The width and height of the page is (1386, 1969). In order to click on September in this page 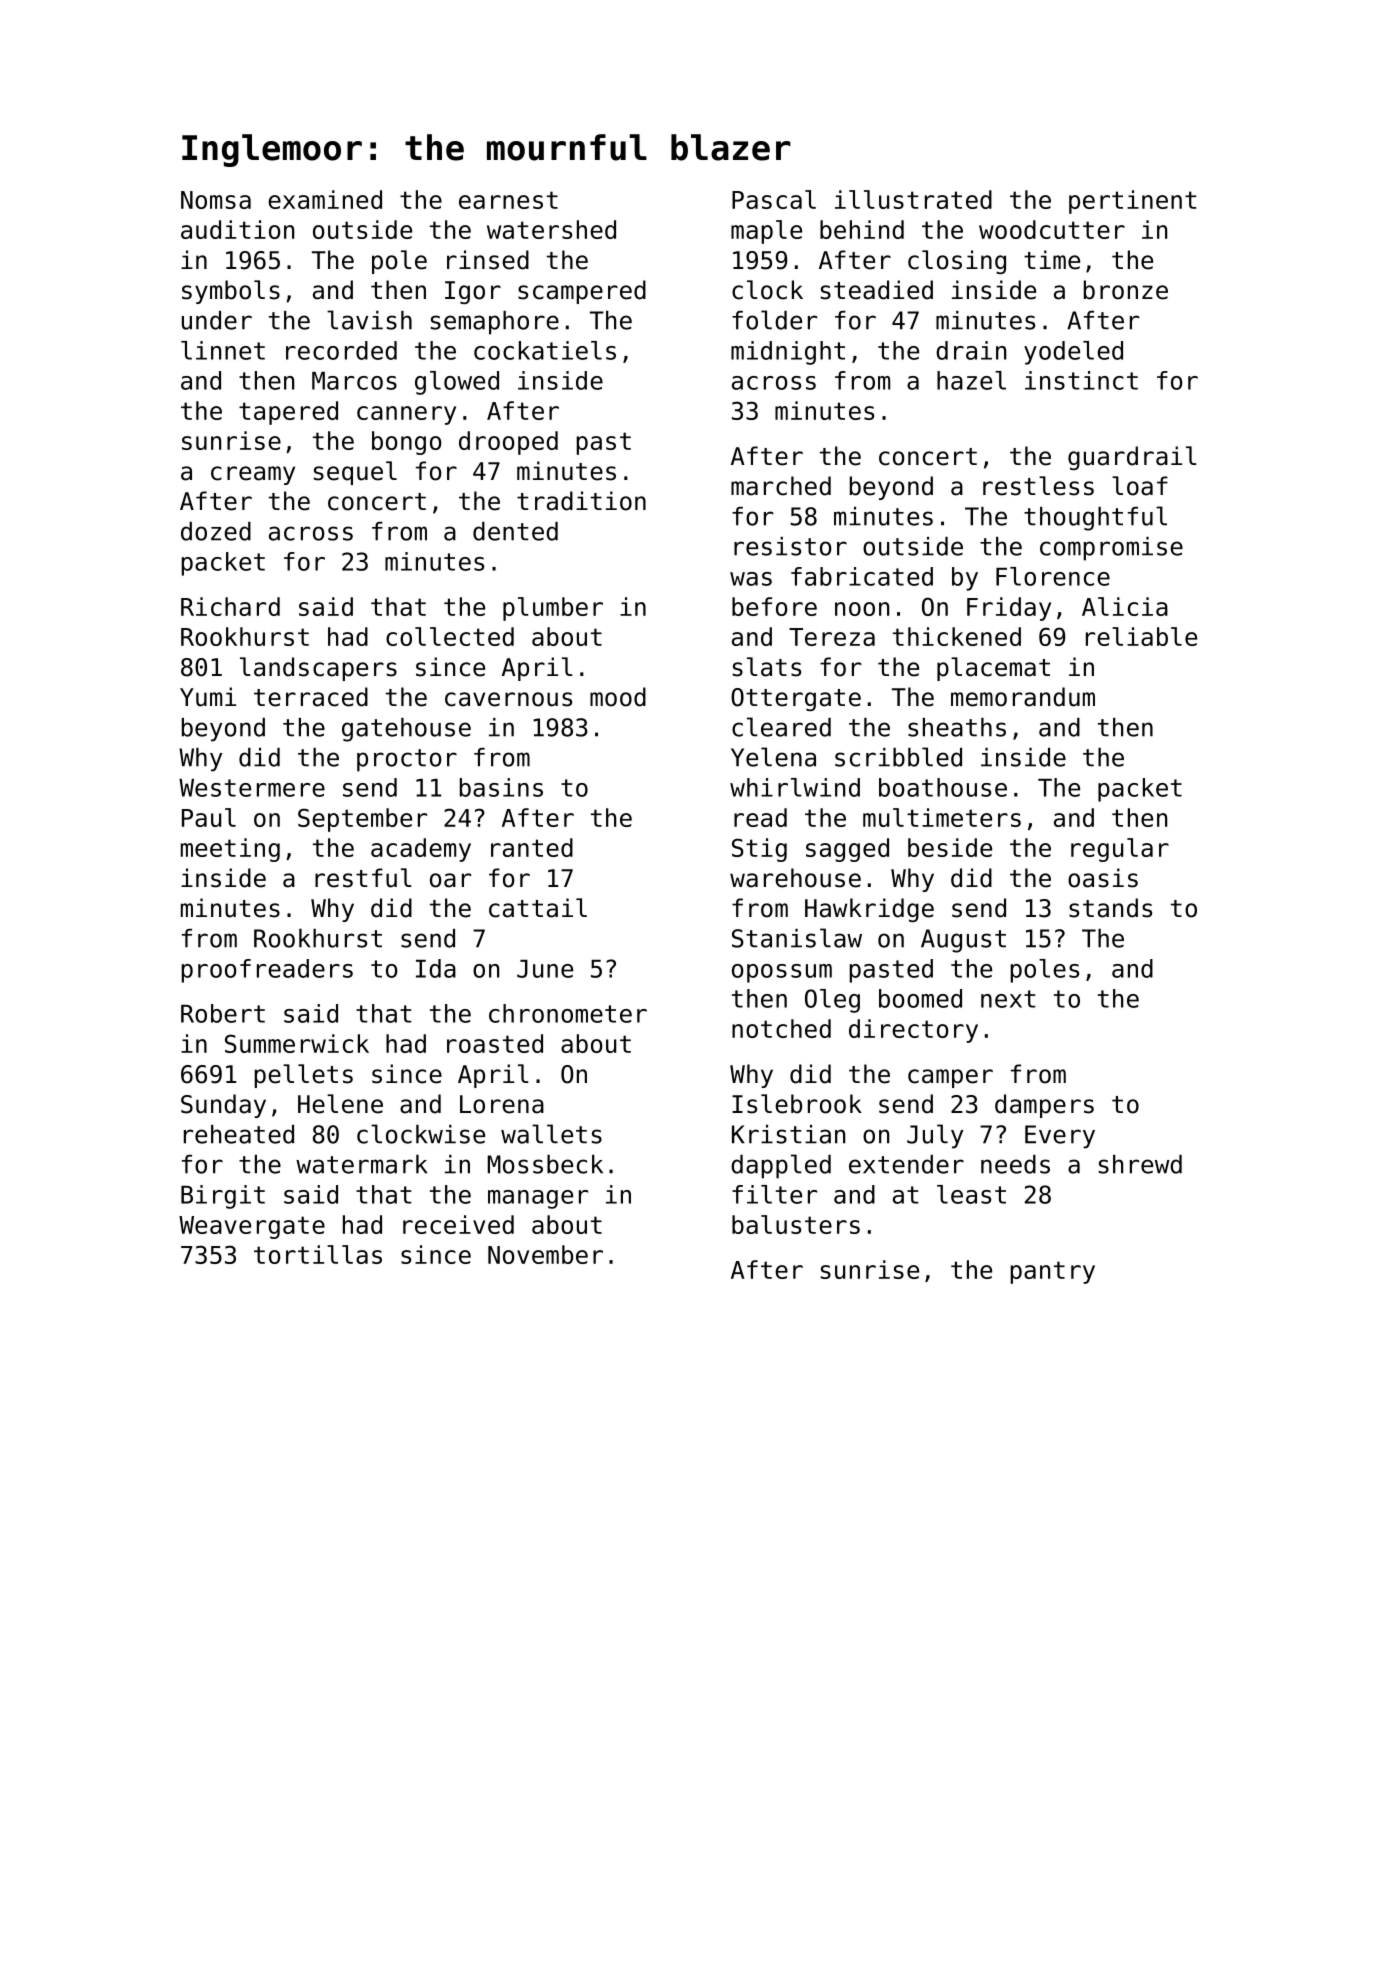, I will do `click(362, 820)`.
